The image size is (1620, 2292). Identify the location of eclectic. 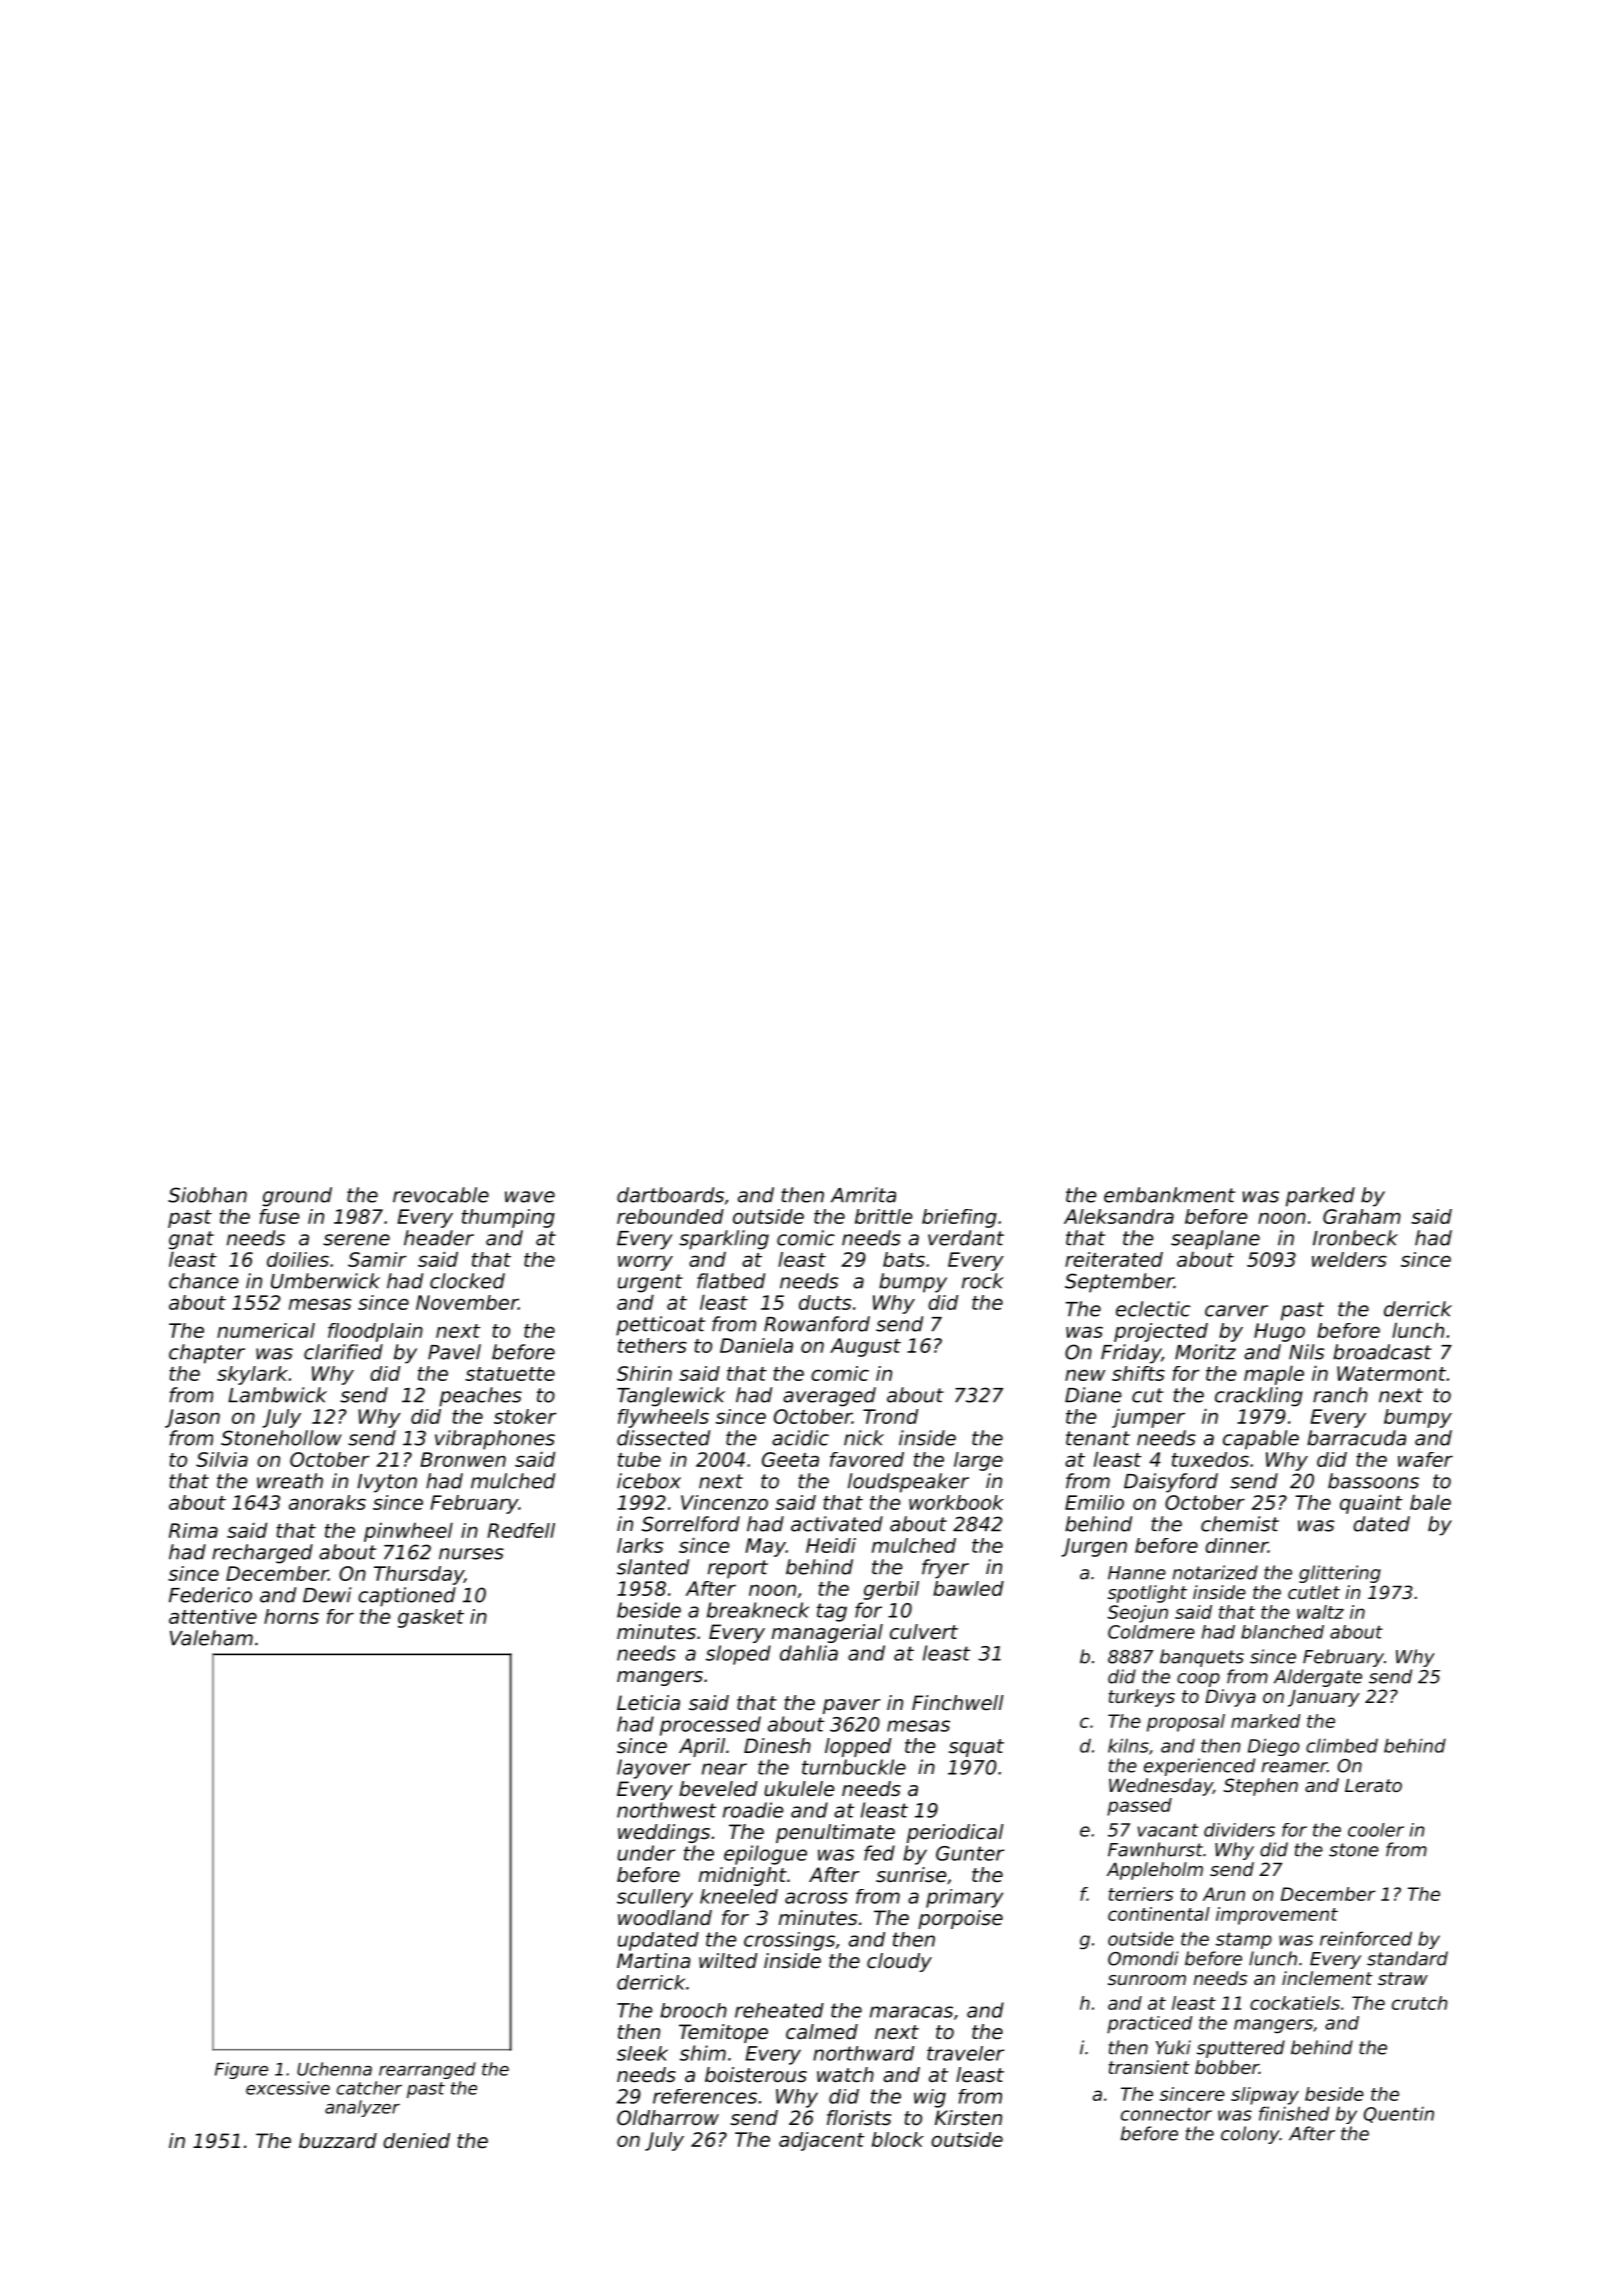
(1153, 1309).
